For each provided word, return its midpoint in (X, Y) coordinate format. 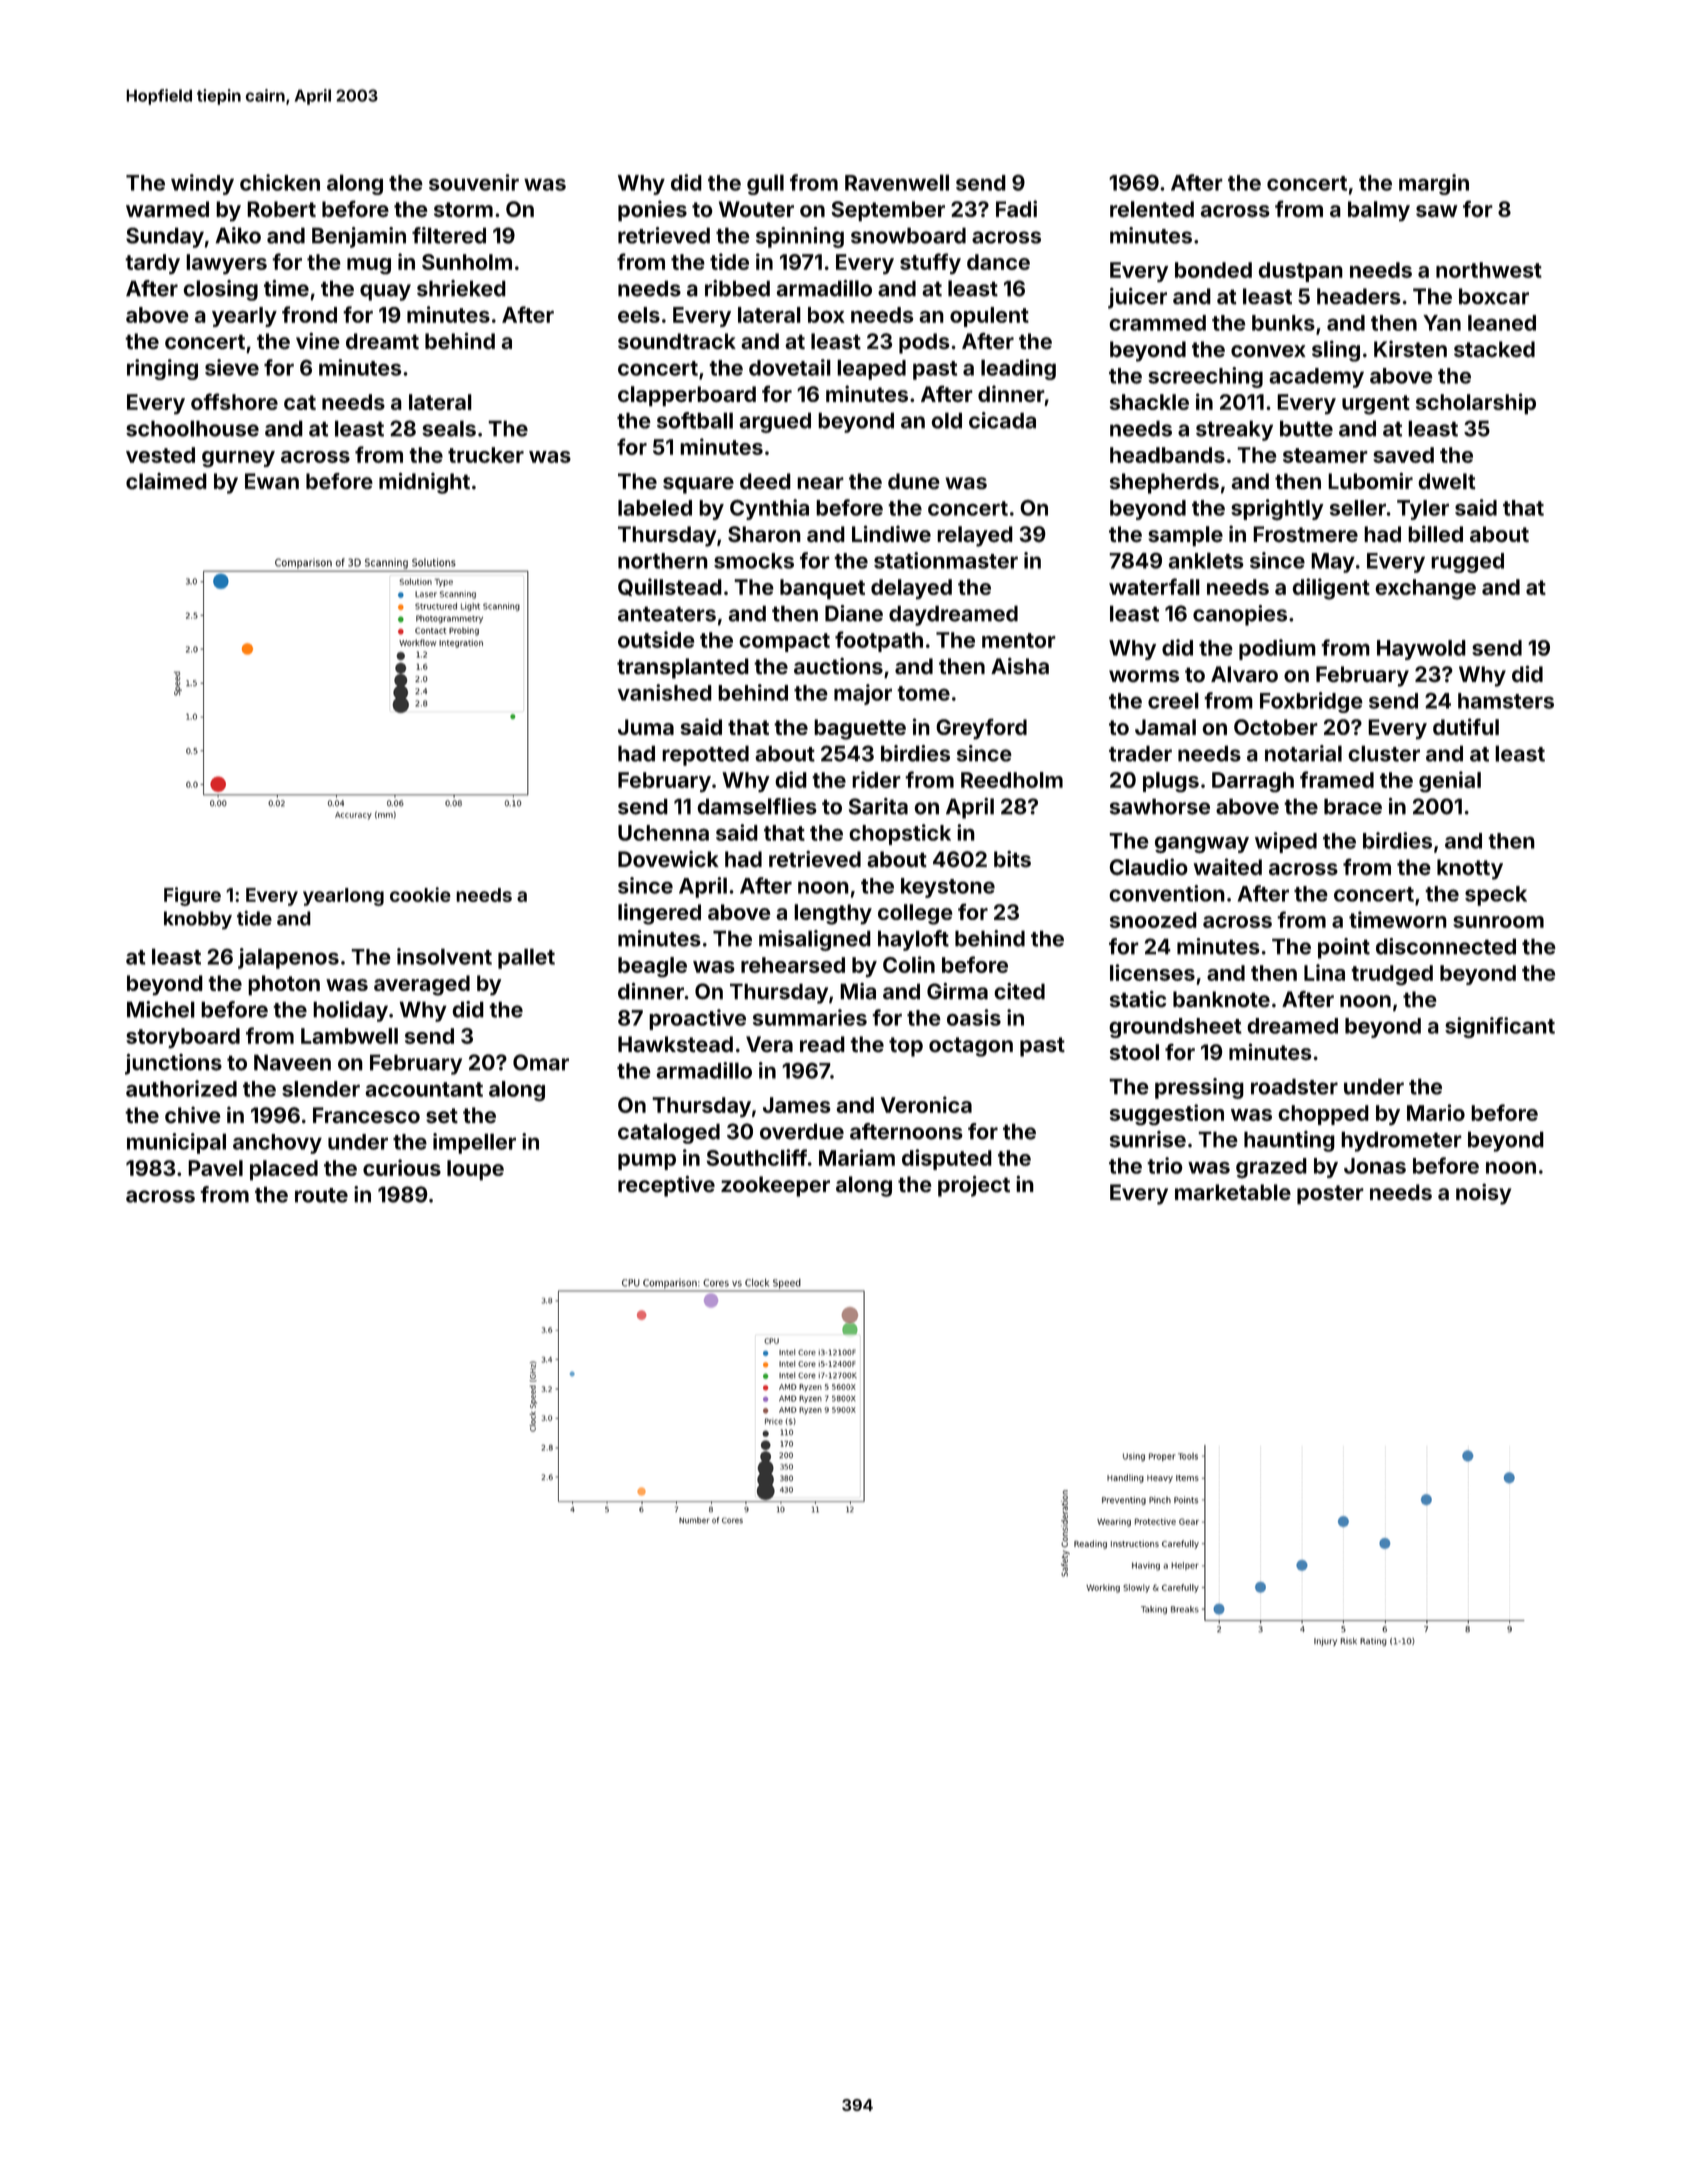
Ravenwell (897, 182)
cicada (1002, 420)
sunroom (1498, 922)
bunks (1283, 323)
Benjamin (359, 237)
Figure (192, 896)
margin (1434, 184)
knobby (198, 920)
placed (284, 1170)
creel (1173, 700)
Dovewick (668, 859)
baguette (860, 729)
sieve (232, 367)
